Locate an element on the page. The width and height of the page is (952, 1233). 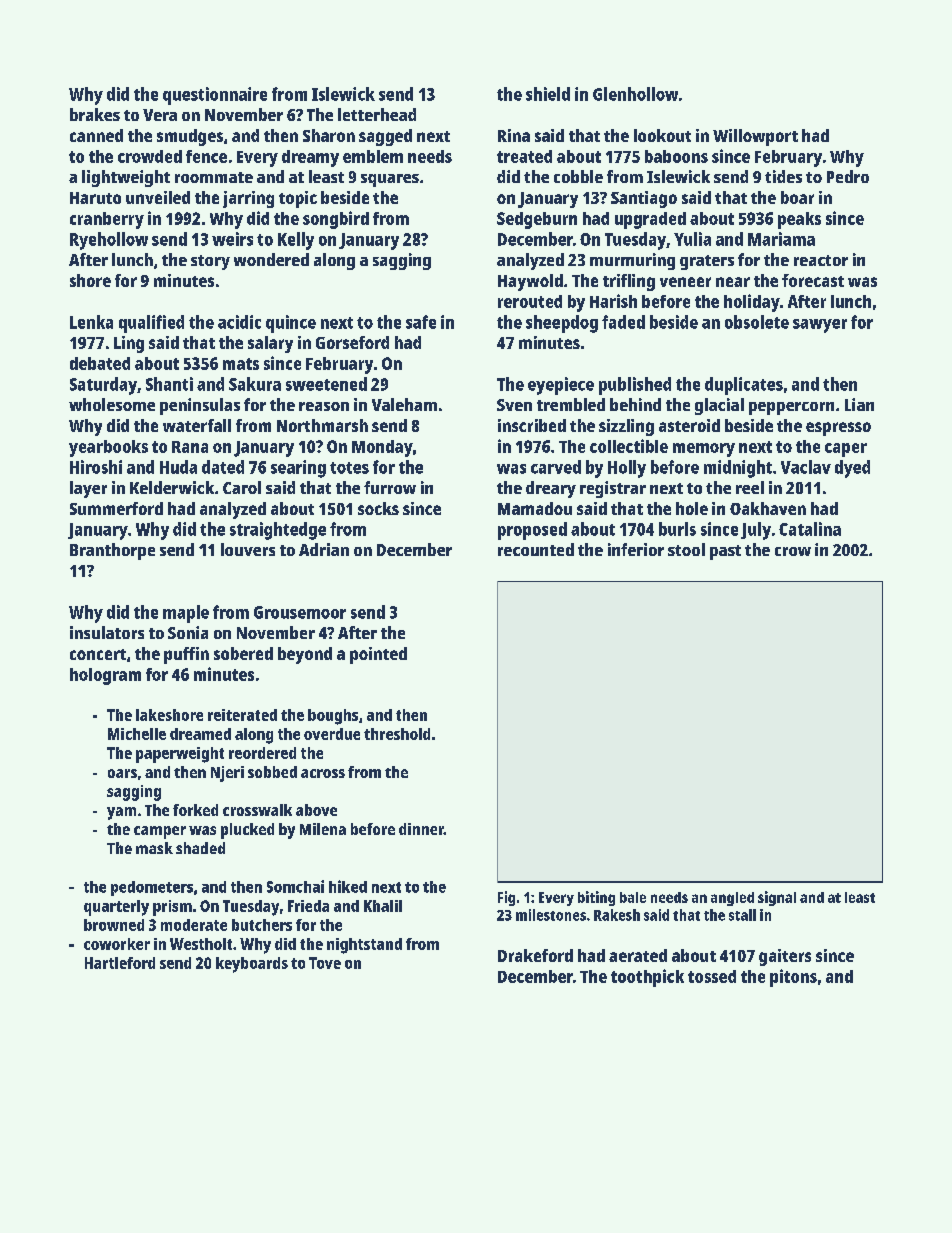
dinner is located at coordinates (421, 829).
